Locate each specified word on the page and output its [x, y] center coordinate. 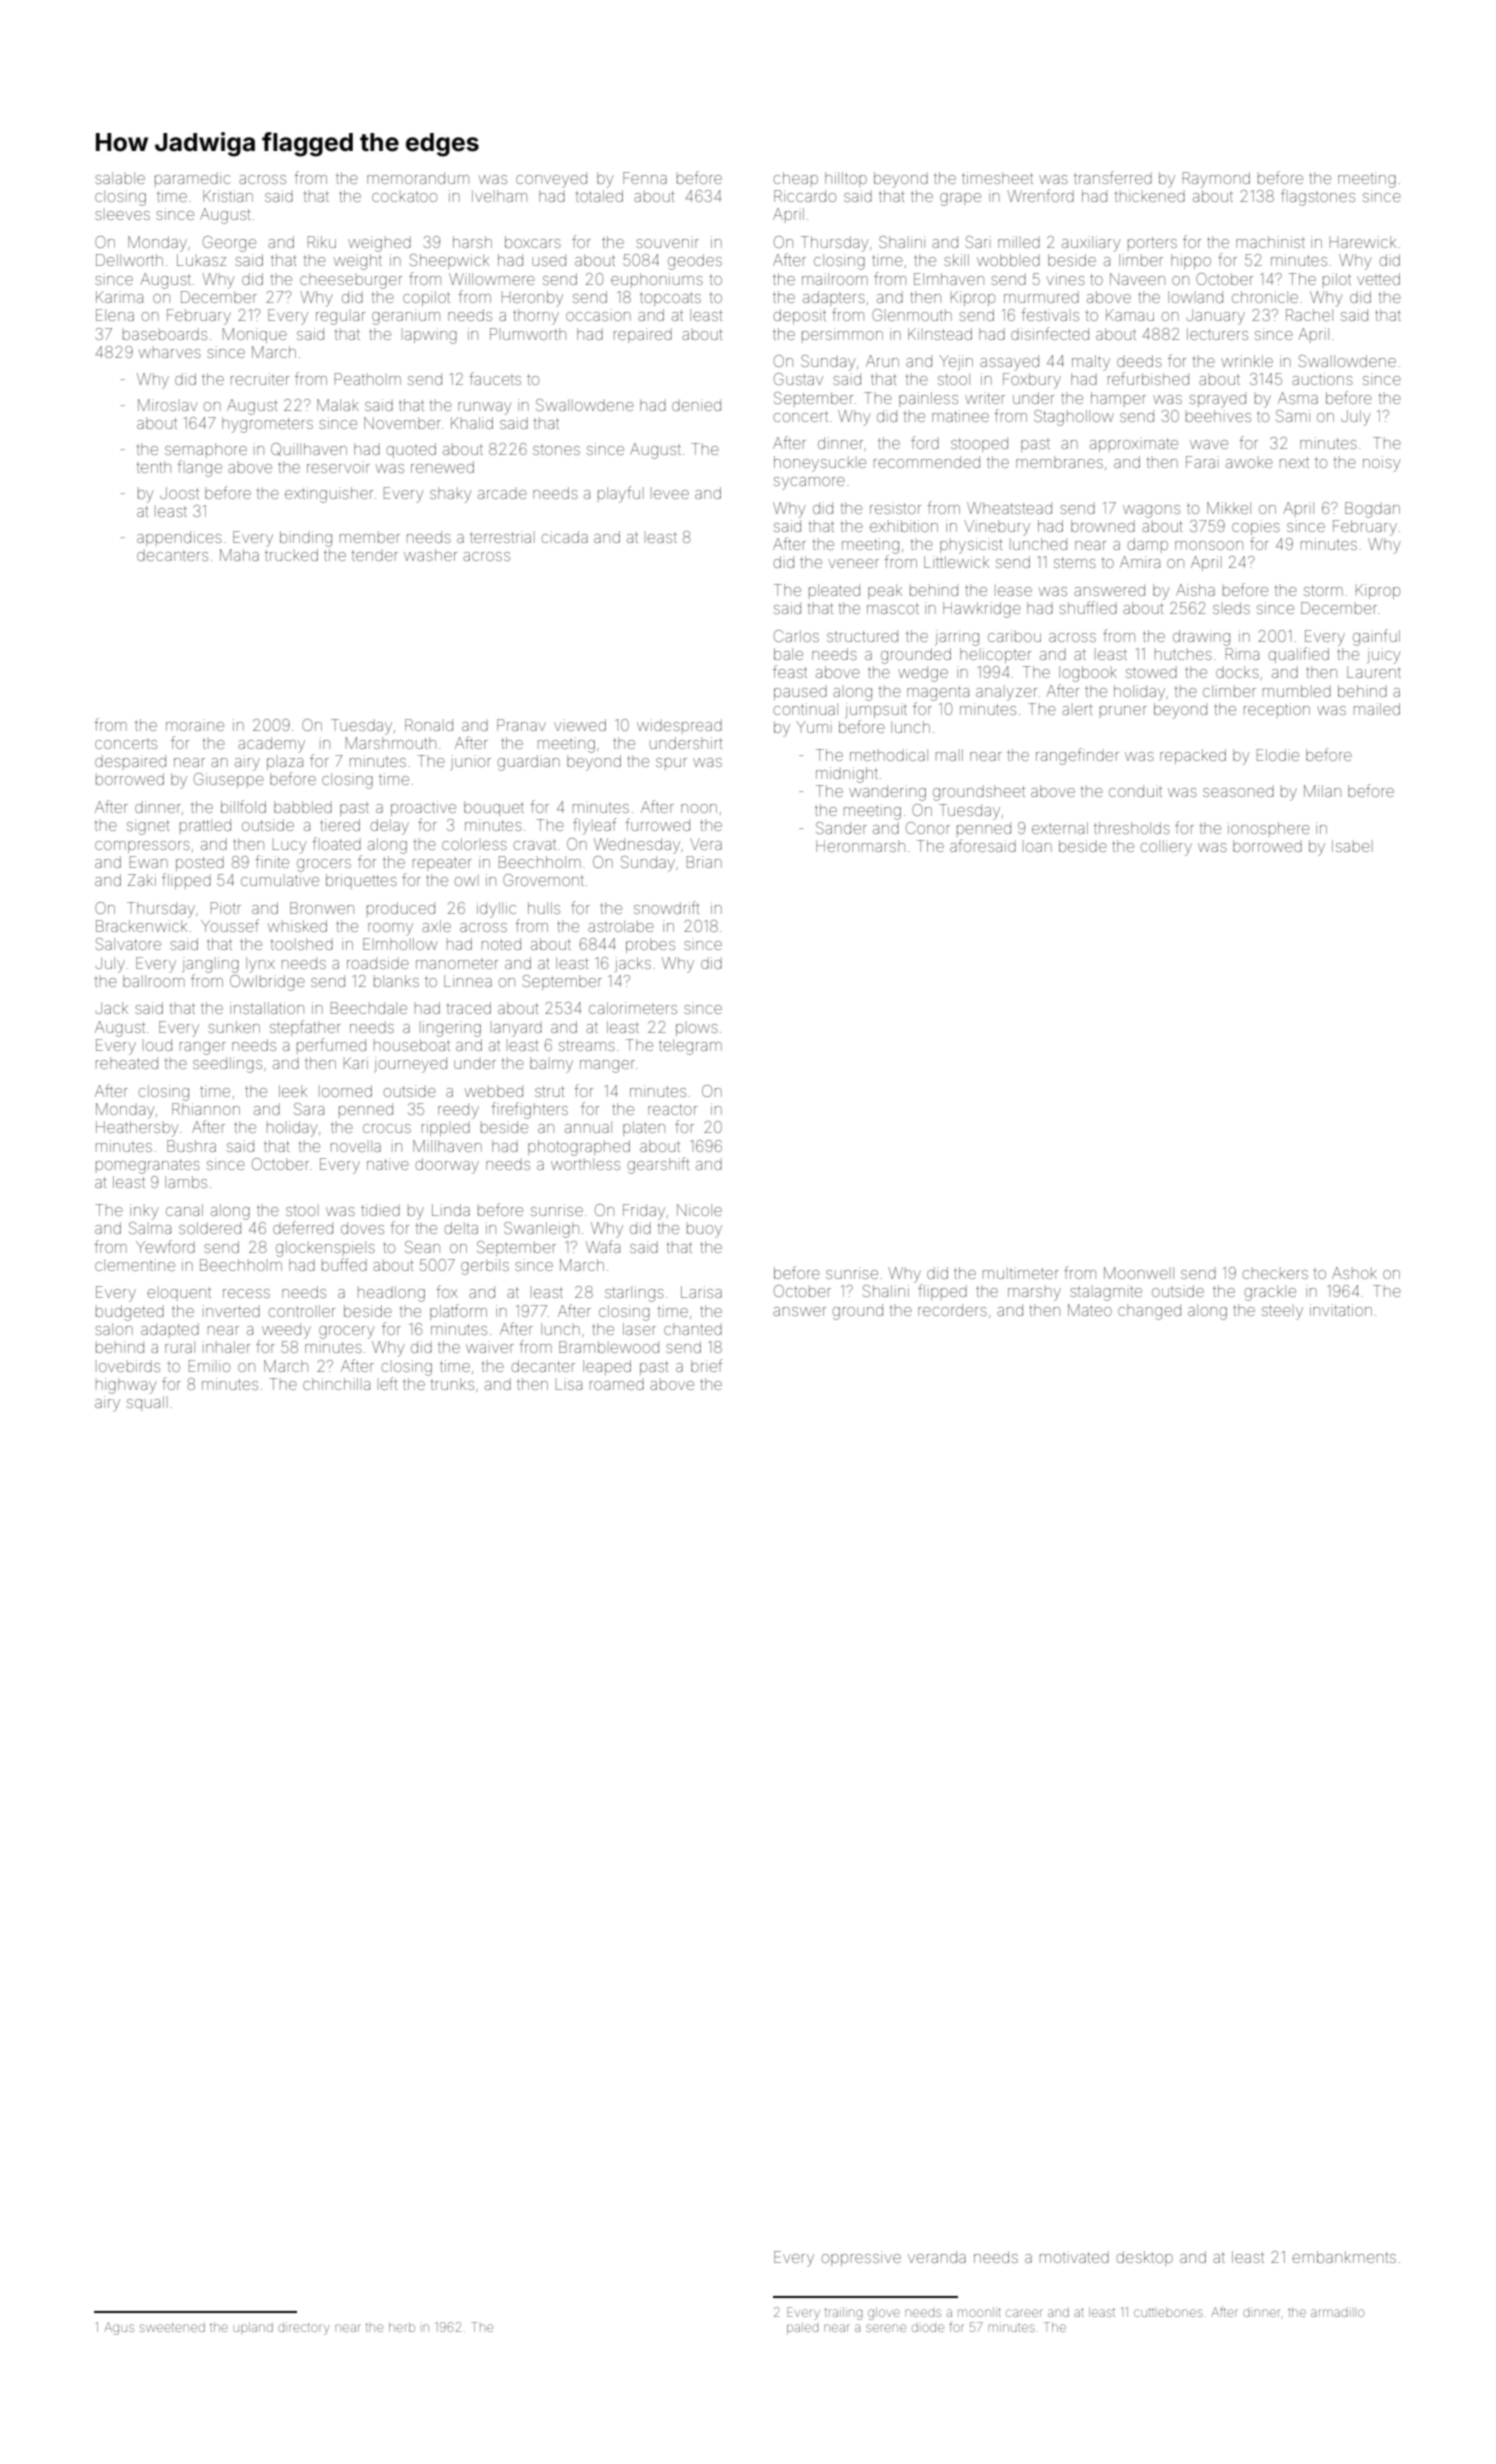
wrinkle [1247, 361]
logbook [1088, 674]
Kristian [228, 196]
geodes [695, 262]
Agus [119, 2328]
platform [458, 1312]
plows [697, 1028]
